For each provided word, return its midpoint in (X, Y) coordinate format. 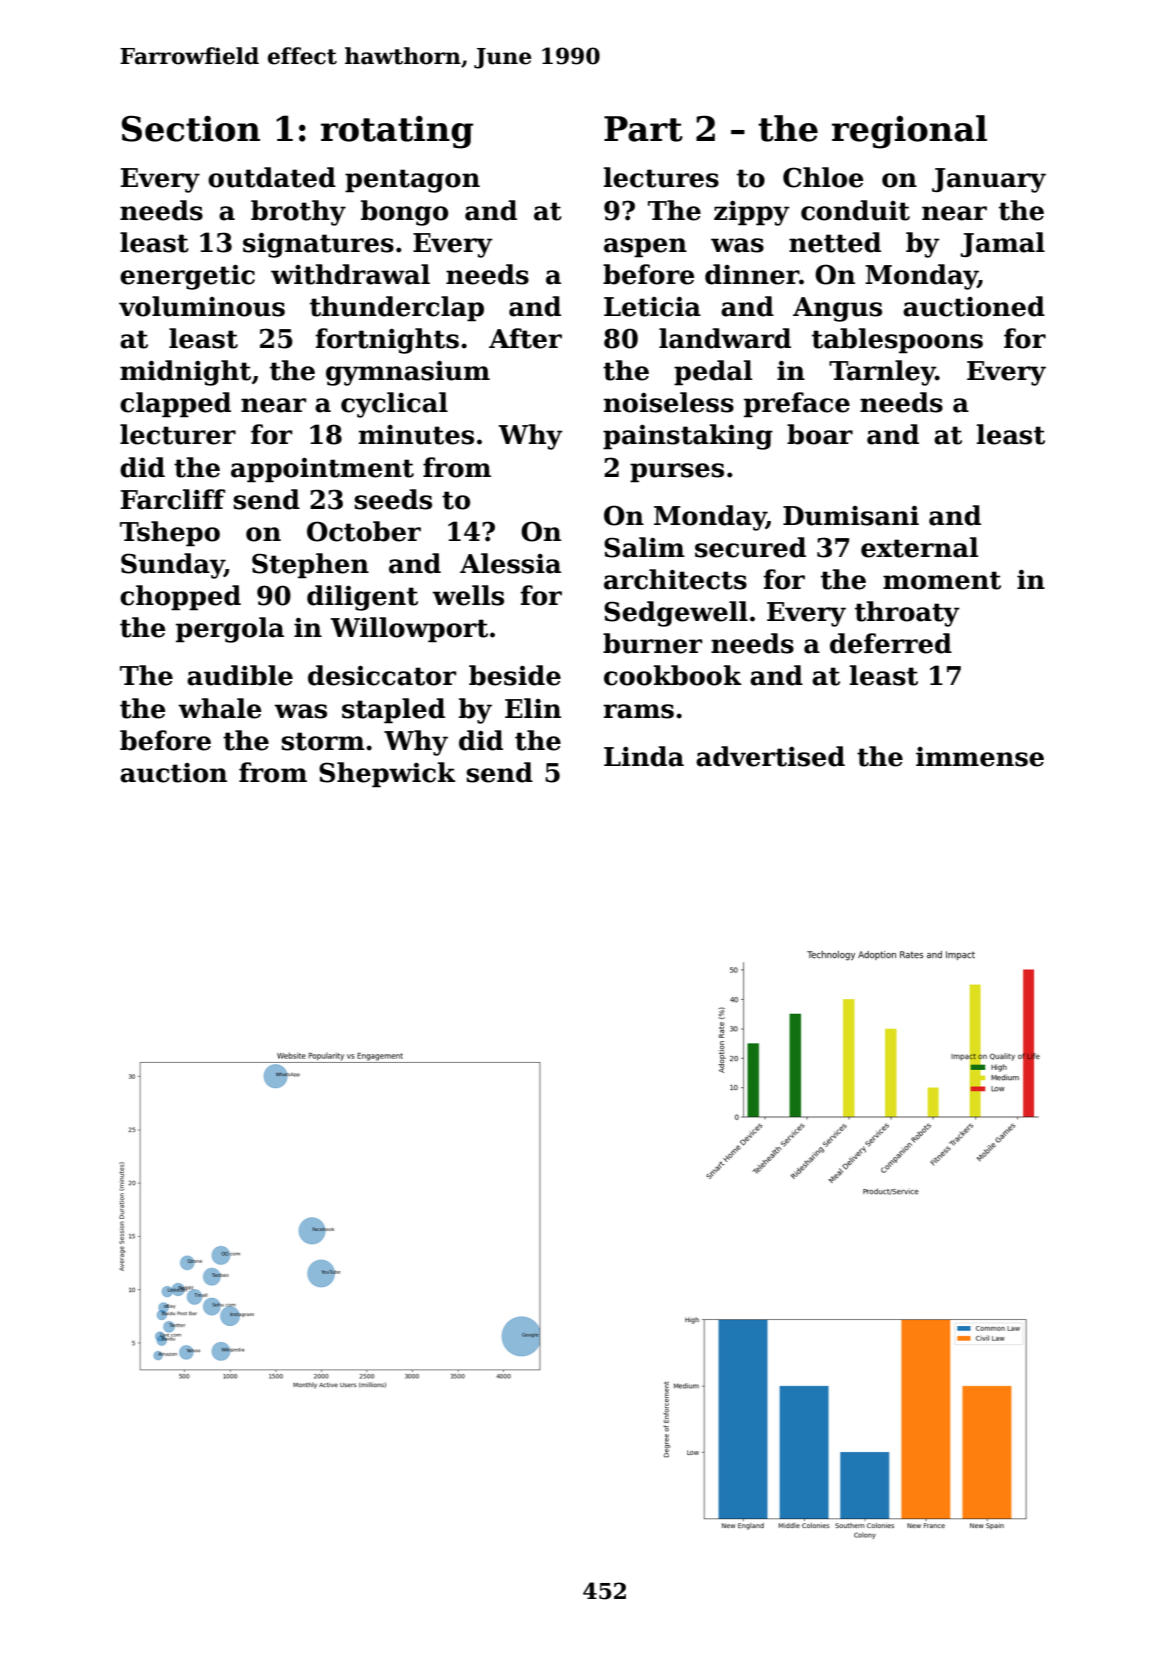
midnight (185, 373)
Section (191, 128)
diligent (362, 598)
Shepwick (387, 775)
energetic (187, 277)
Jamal (1002, 244)
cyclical (394, 405)
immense (980, 757)
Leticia (652, 307)
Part (643, 129)
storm (323, 741)
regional (909, 132)
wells (468, 595)
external (919, 547)
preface (797, 405)
